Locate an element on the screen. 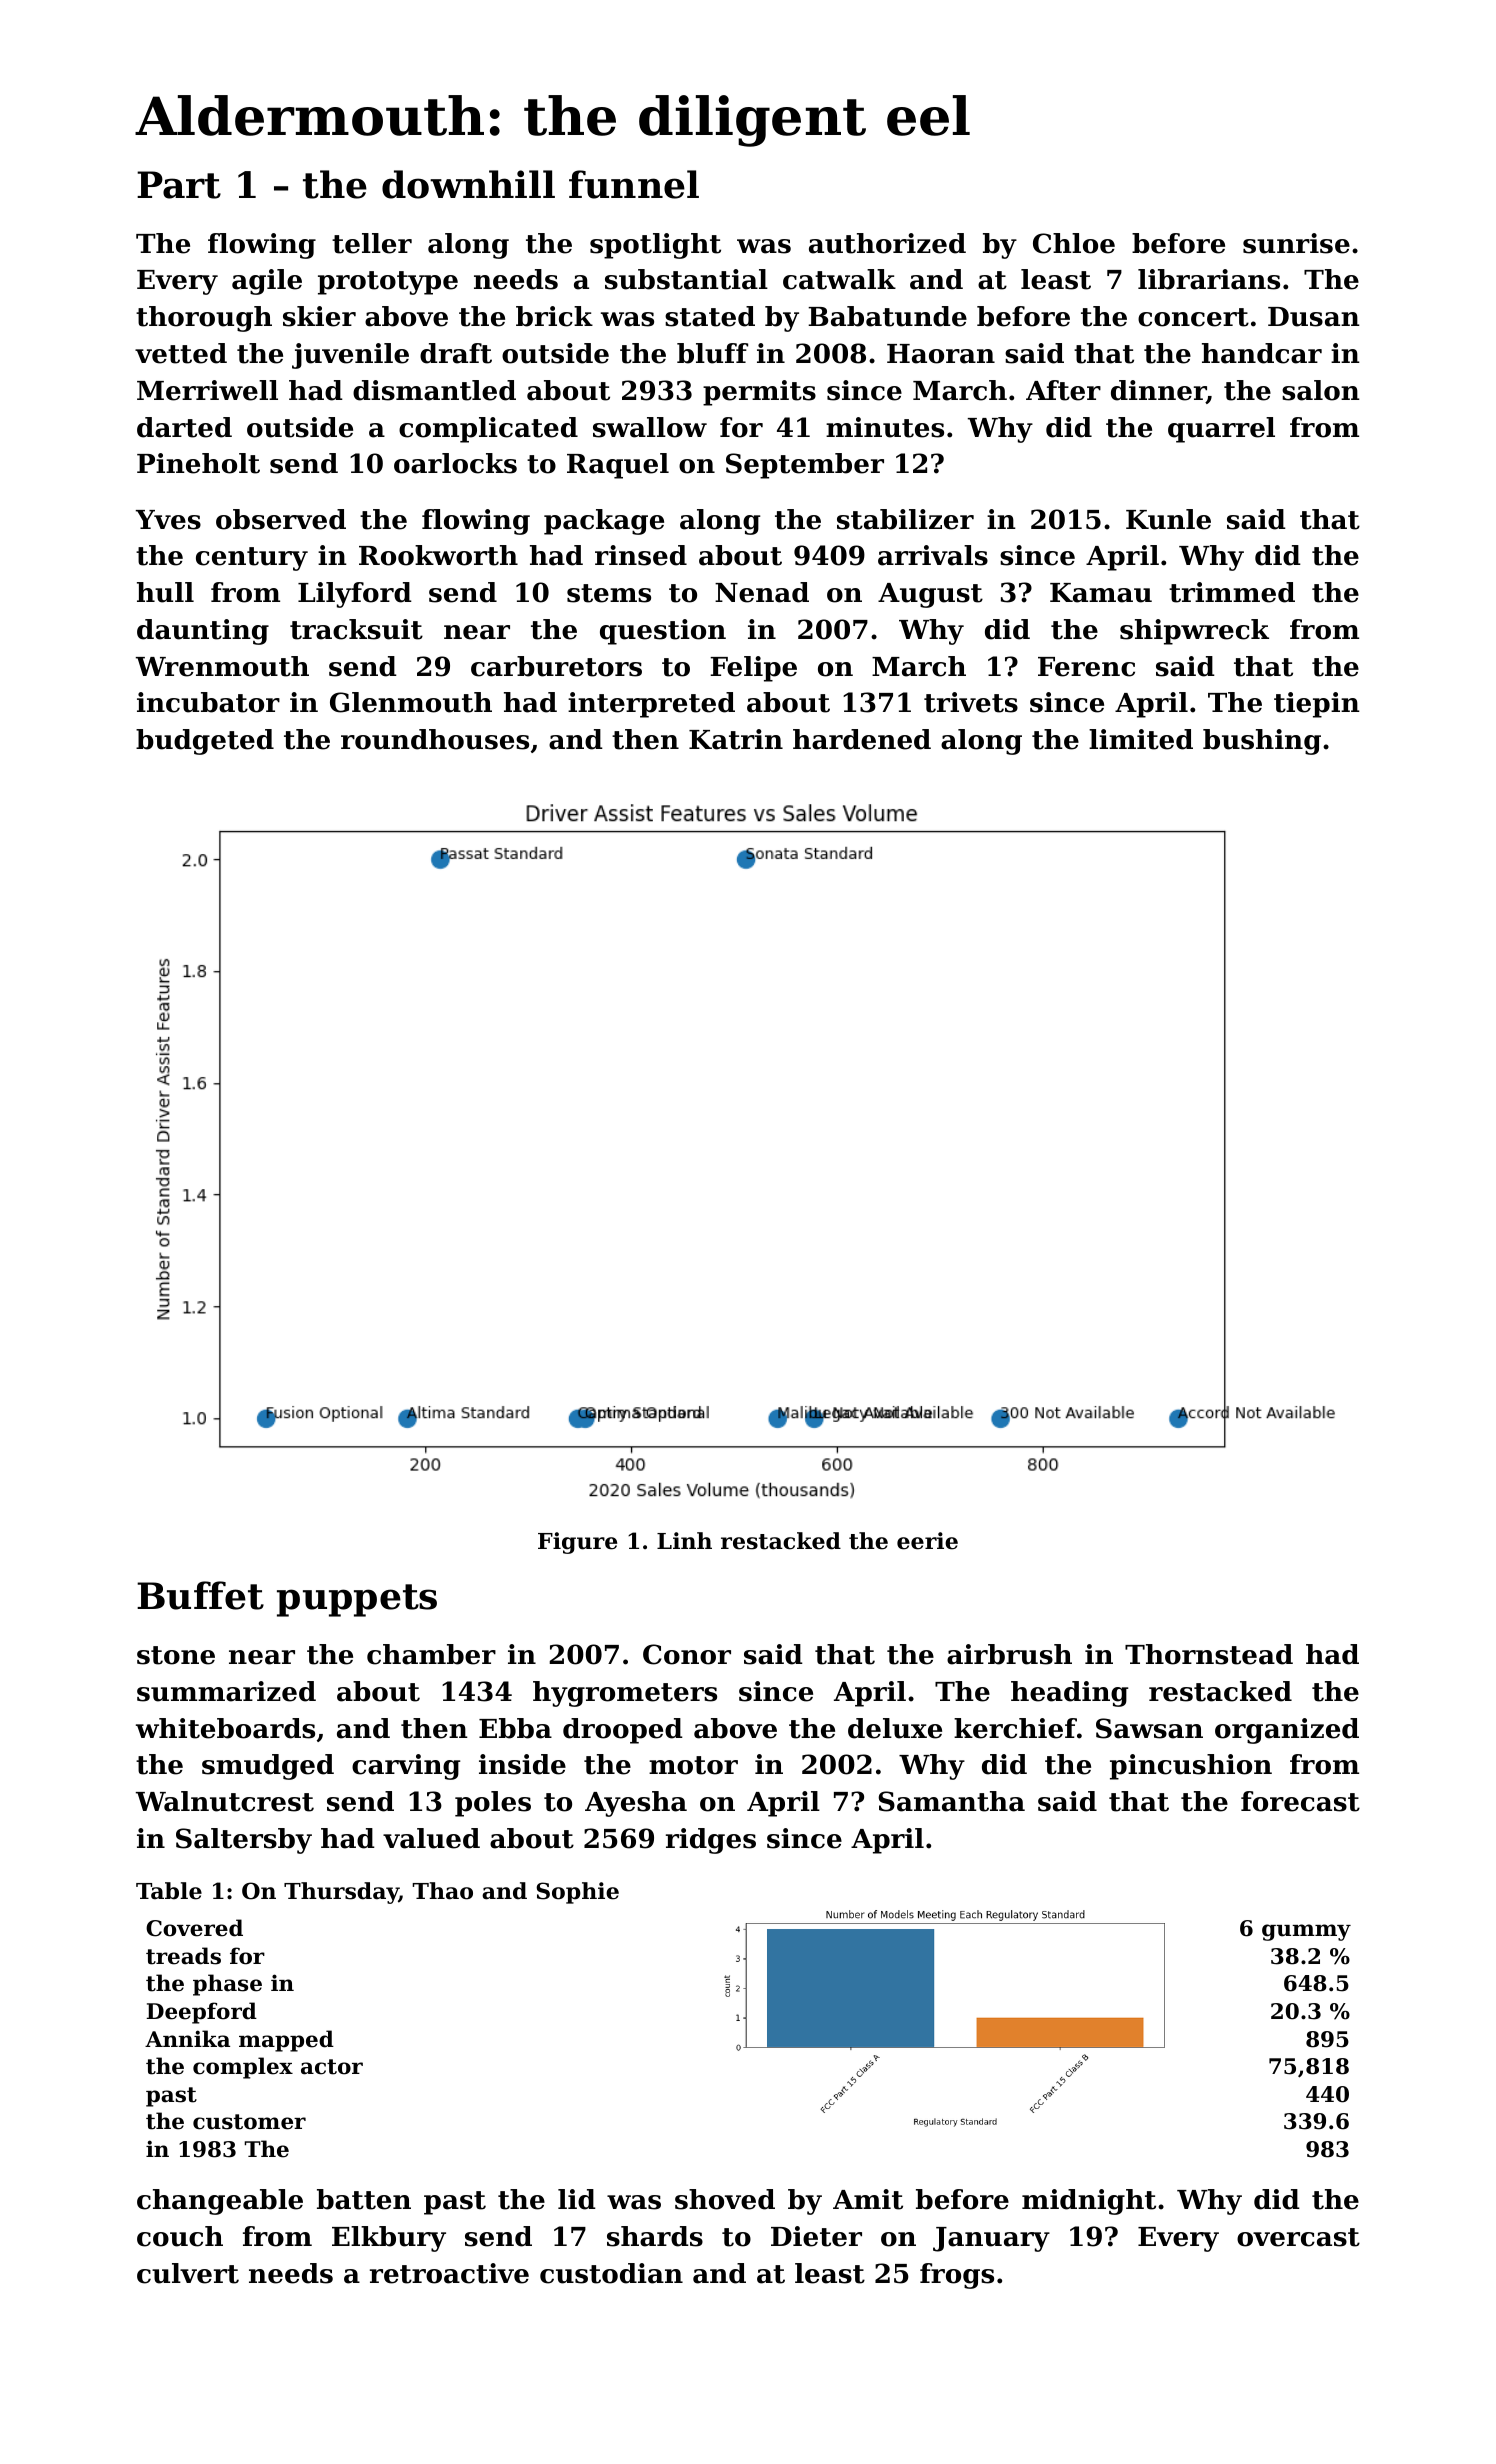 This screenshot has height=2464, width=1496. swallow is located at coordinates (650, 427).
